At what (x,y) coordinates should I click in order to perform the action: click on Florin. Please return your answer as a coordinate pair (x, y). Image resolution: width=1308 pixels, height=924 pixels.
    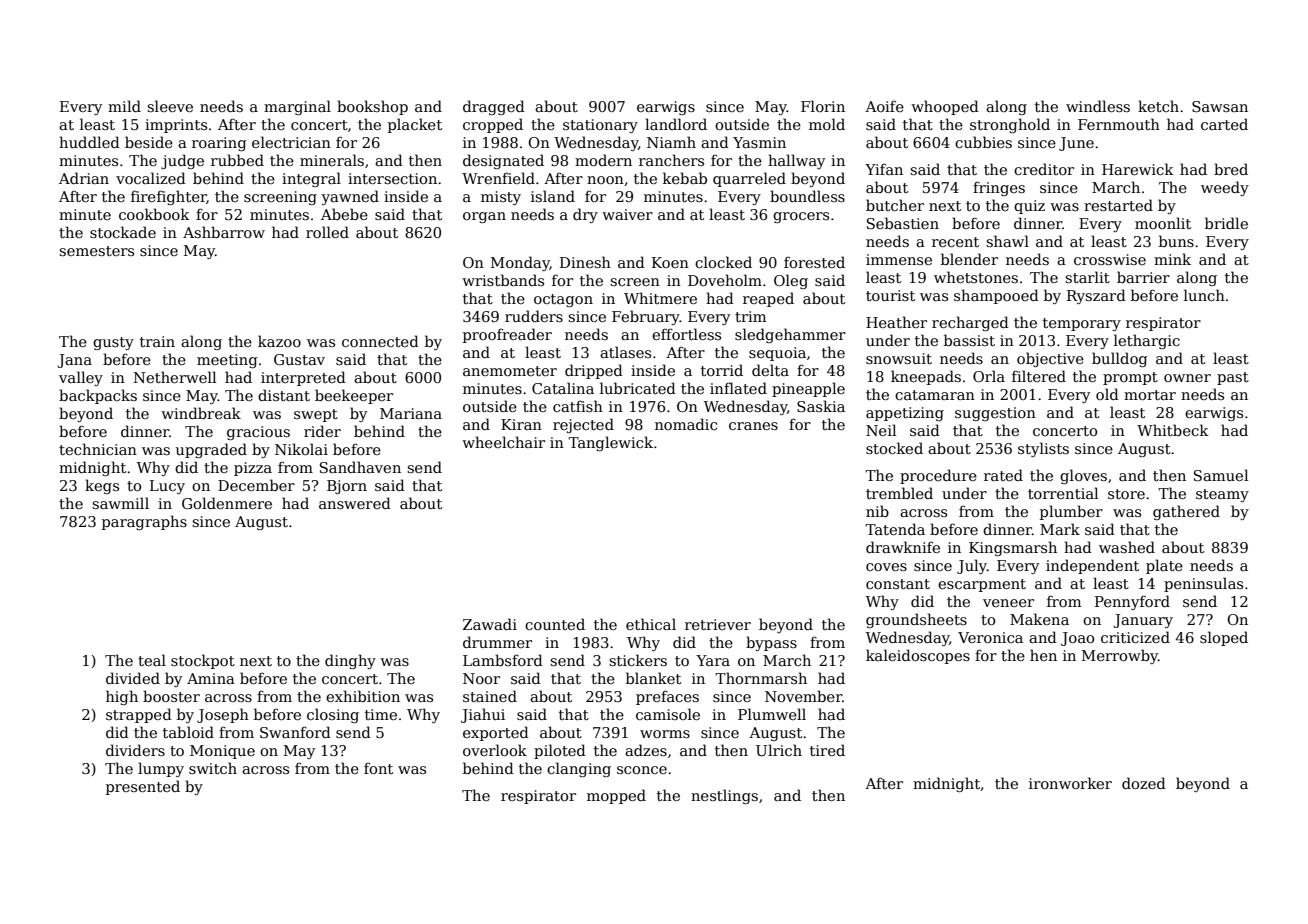
    Looking at the image, I should click on (823, 106).
